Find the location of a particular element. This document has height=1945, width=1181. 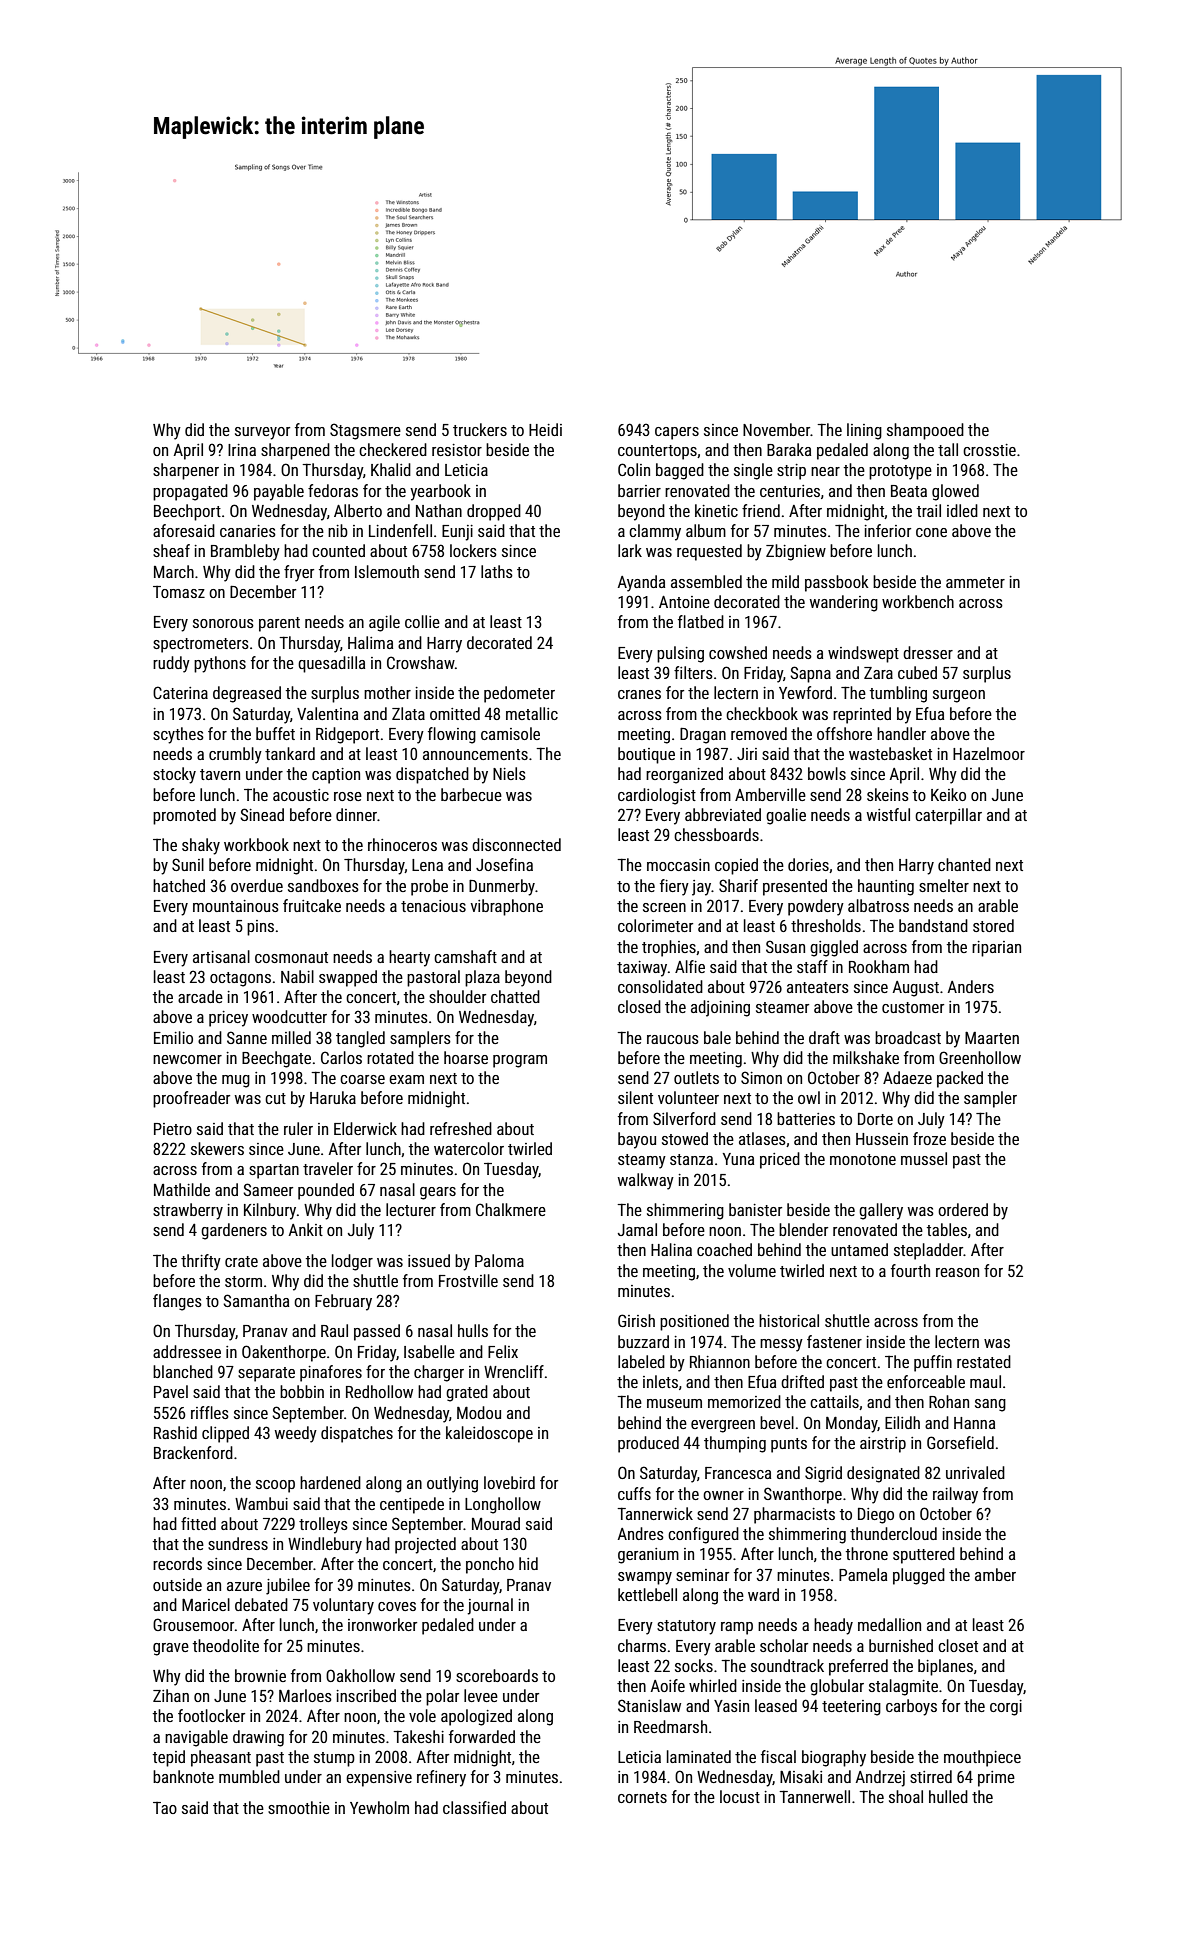

lining is located at coordinates (864, 431).
